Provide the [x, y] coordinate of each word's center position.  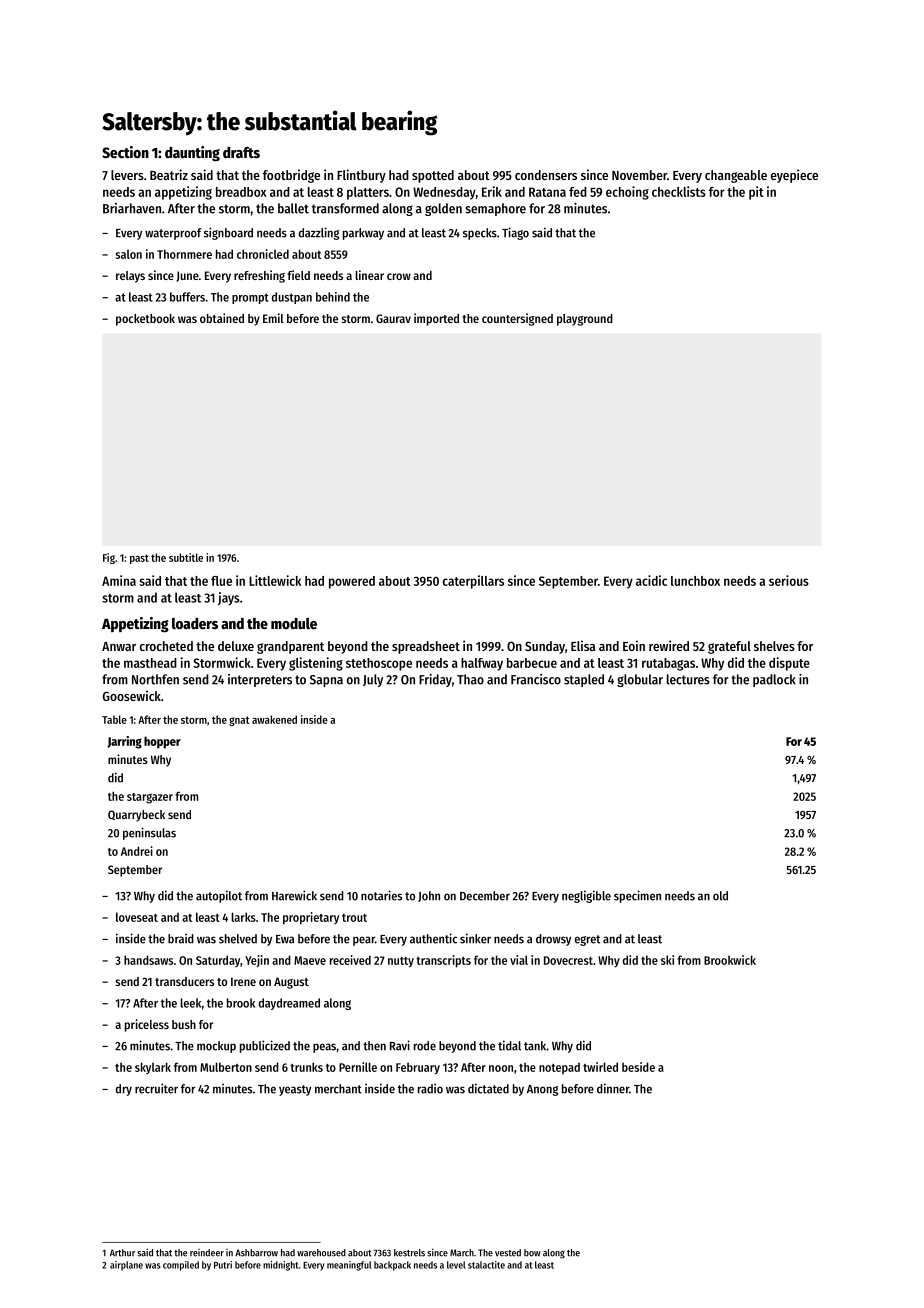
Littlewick [275, 580]
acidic [651, 580]
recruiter [156, 1088]
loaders [195, 623]
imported [436, 319]
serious [789, 580]
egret [587, 940]
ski [667, 960]
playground [585, 320]
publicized [265, 1046]
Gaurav [393, 318]
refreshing [259, 276]
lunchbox [695, 581]
